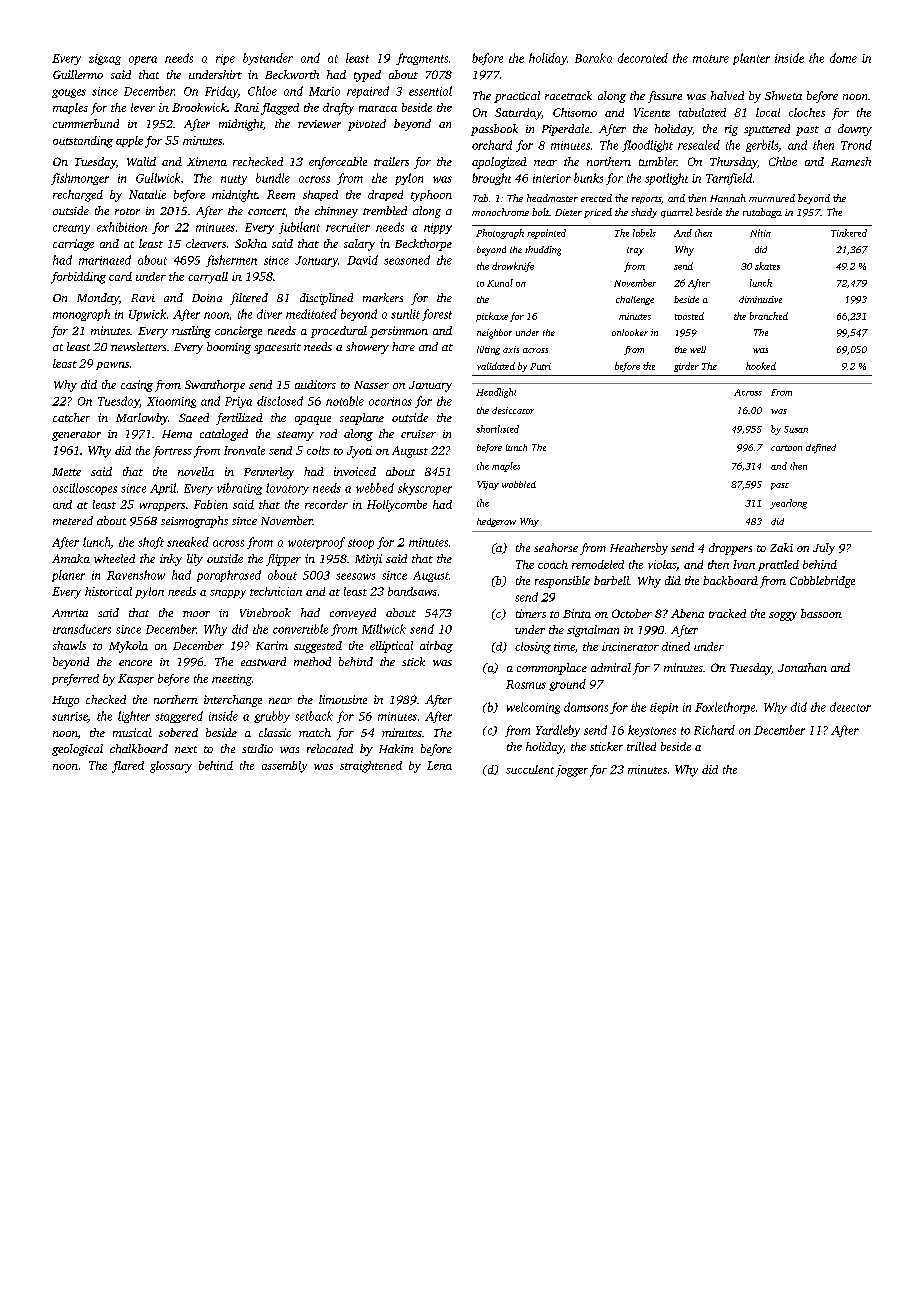  What do you see at coordinates (127, 211) in the image?
I see `rotor` at bounding box center [127, 211].
